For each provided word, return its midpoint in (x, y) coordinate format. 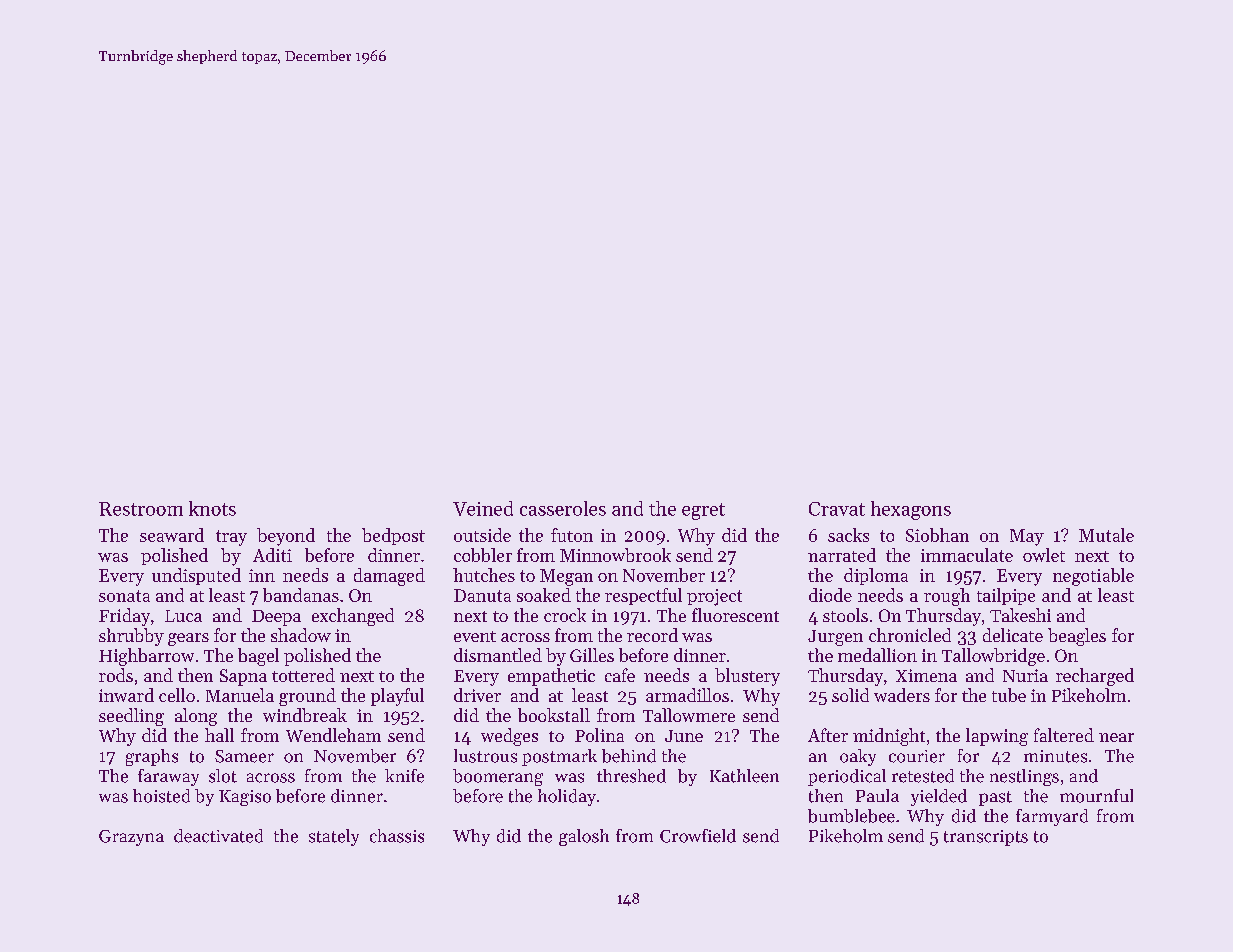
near (1116, 737)
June (684, 736)
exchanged (353, 617)
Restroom (141, 509)
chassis (397, 836)
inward (126, 695)
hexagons (911, 510)
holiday (567, 797)
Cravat (837, 509)
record (652, 635)
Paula (877, 795)
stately (334, 837)
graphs (152, 757)
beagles (1077, 637)
